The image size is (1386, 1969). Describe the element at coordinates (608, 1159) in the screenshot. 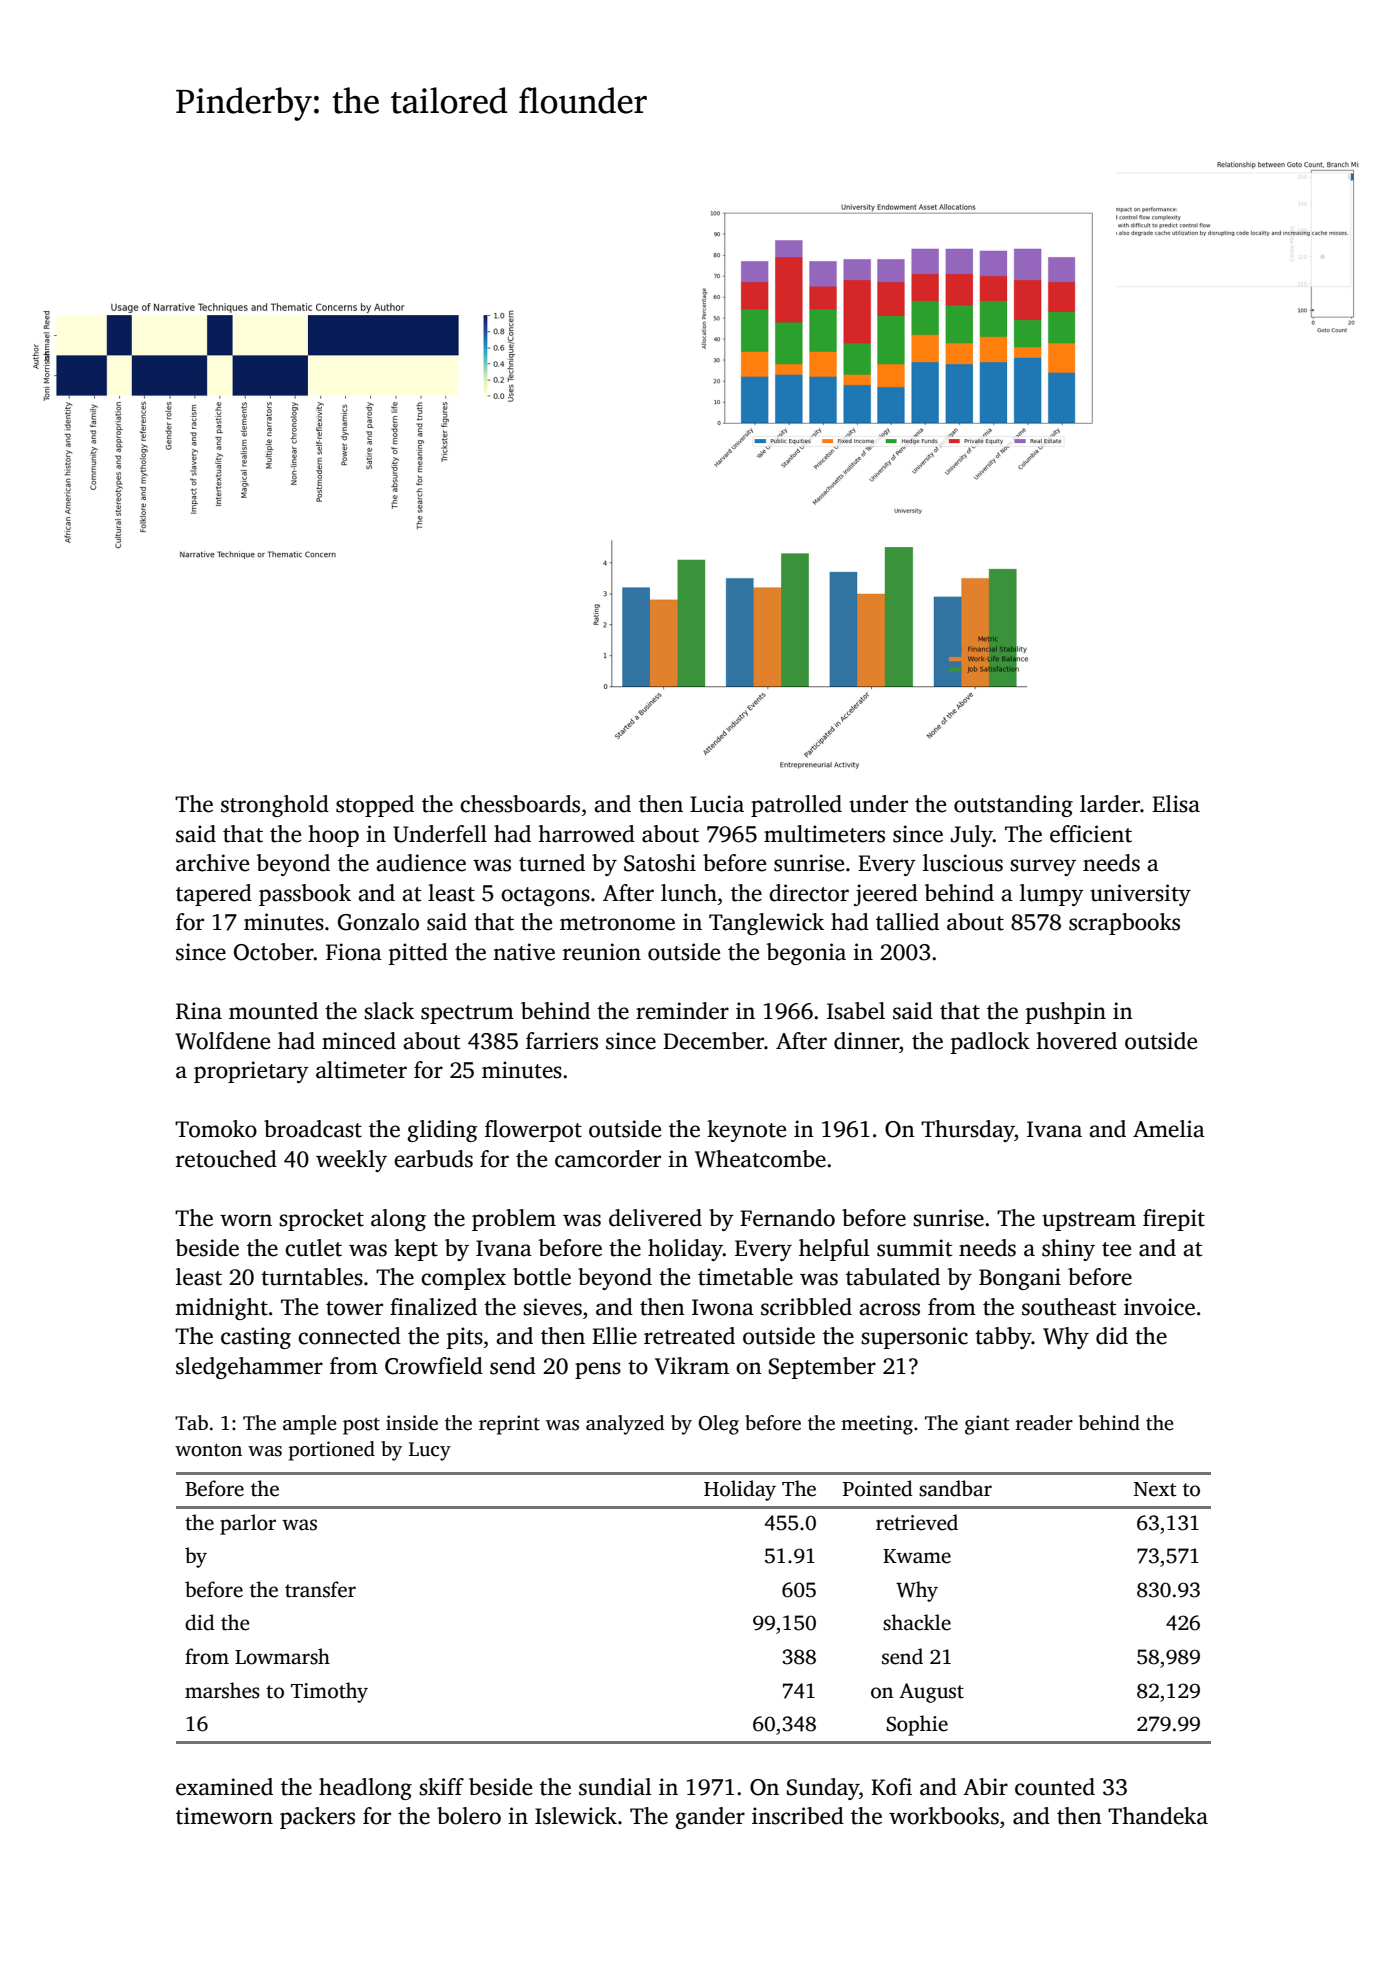

I see `camcorder` at that location.
